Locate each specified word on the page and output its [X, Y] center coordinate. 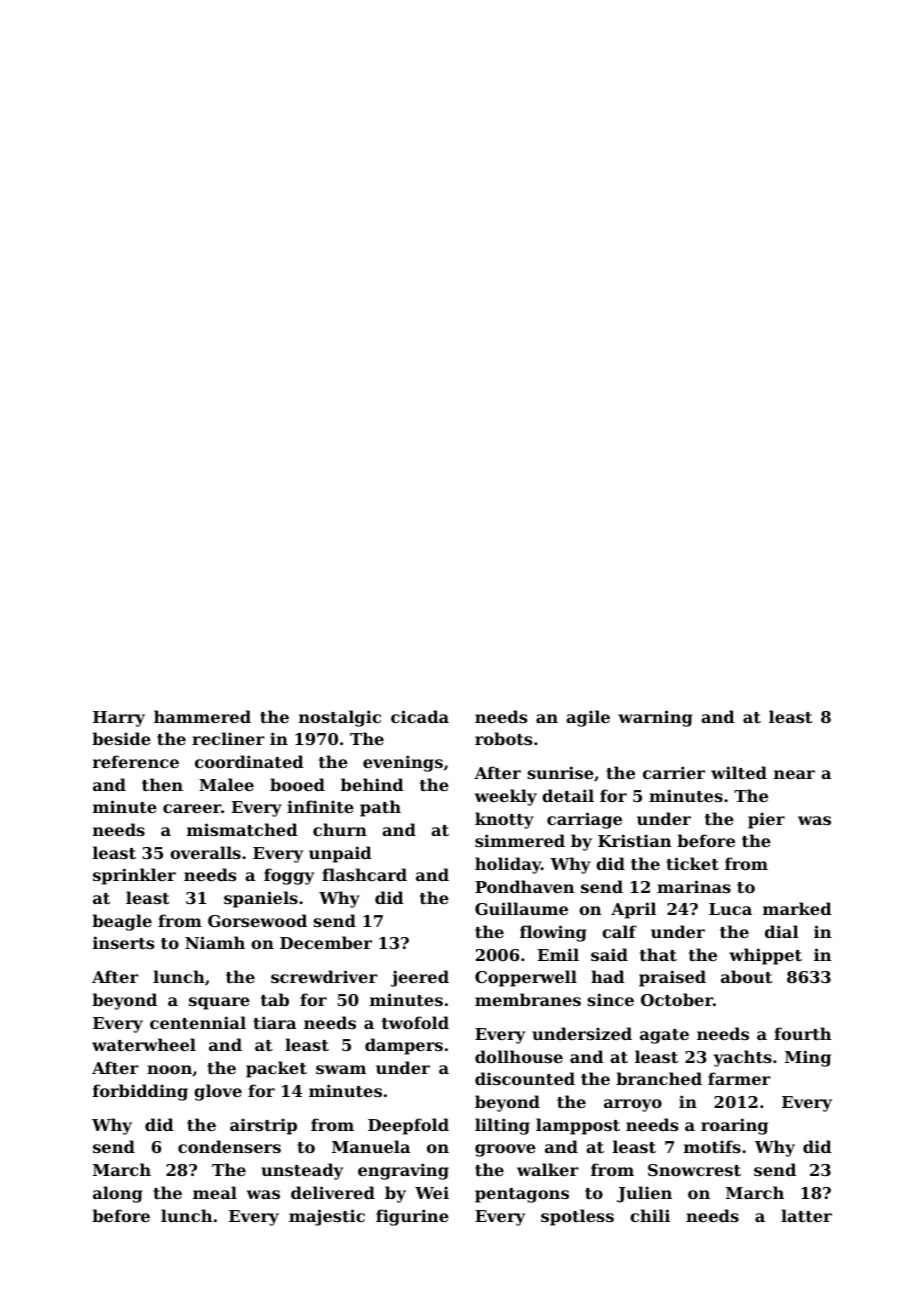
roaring [734, 1126]
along [118, 1194]
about [746, 976]
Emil [558, 954]
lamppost [578, 1126]
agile [588, 718]
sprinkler [134, 876]
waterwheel [144, 1044]
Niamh [215, 942]
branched [659, 1078]
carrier [674, 772]
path [380, 808]
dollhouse [519, 1056]
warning [655, 718]
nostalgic [340, 718]
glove [218, 1092]
